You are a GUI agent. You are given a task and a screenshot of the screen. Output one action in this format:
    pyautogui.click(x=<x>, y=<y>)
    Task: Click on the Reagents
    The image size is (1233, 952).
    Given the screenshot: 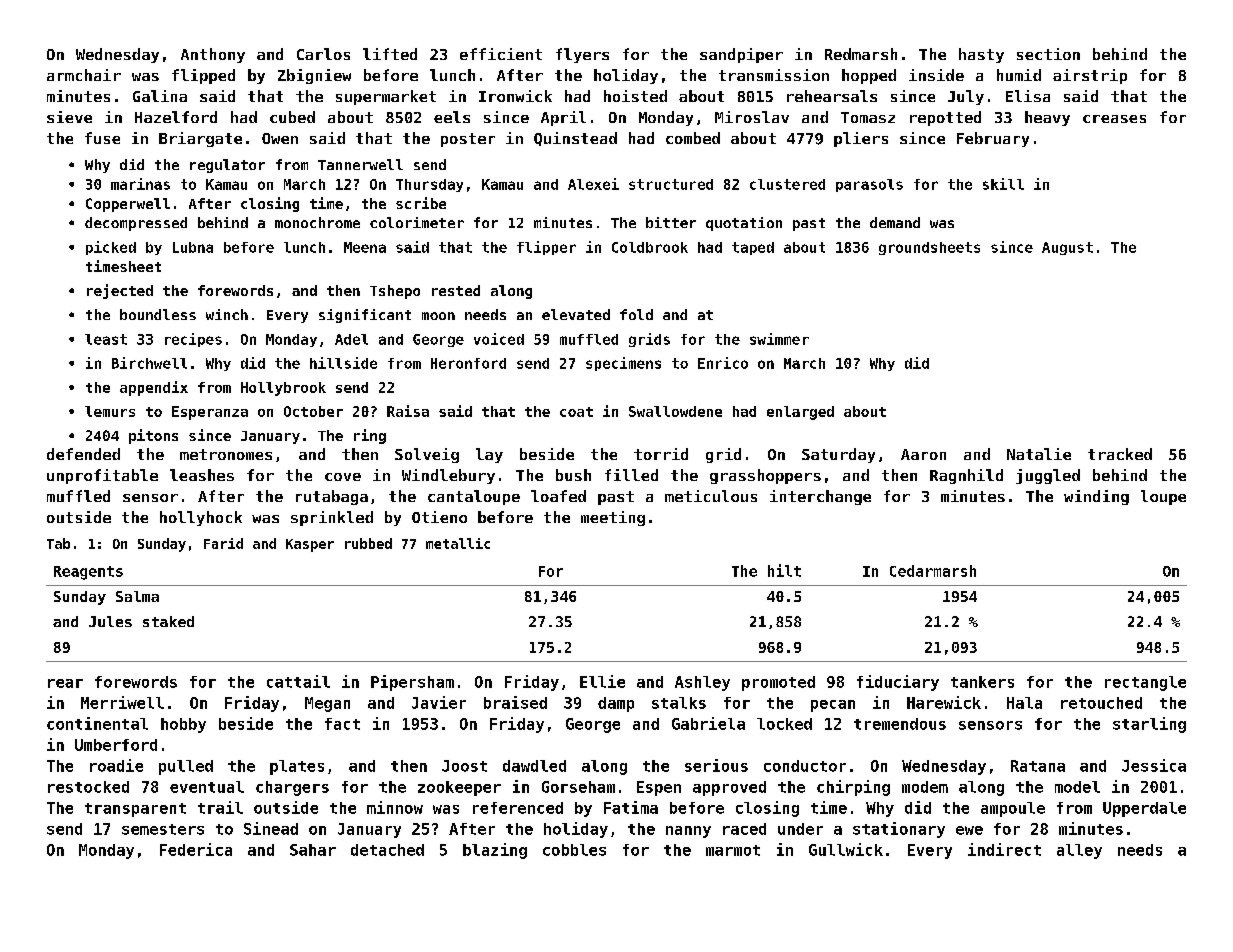 What is the action you would take?
    pyautogui.click(x=88, y=573)
